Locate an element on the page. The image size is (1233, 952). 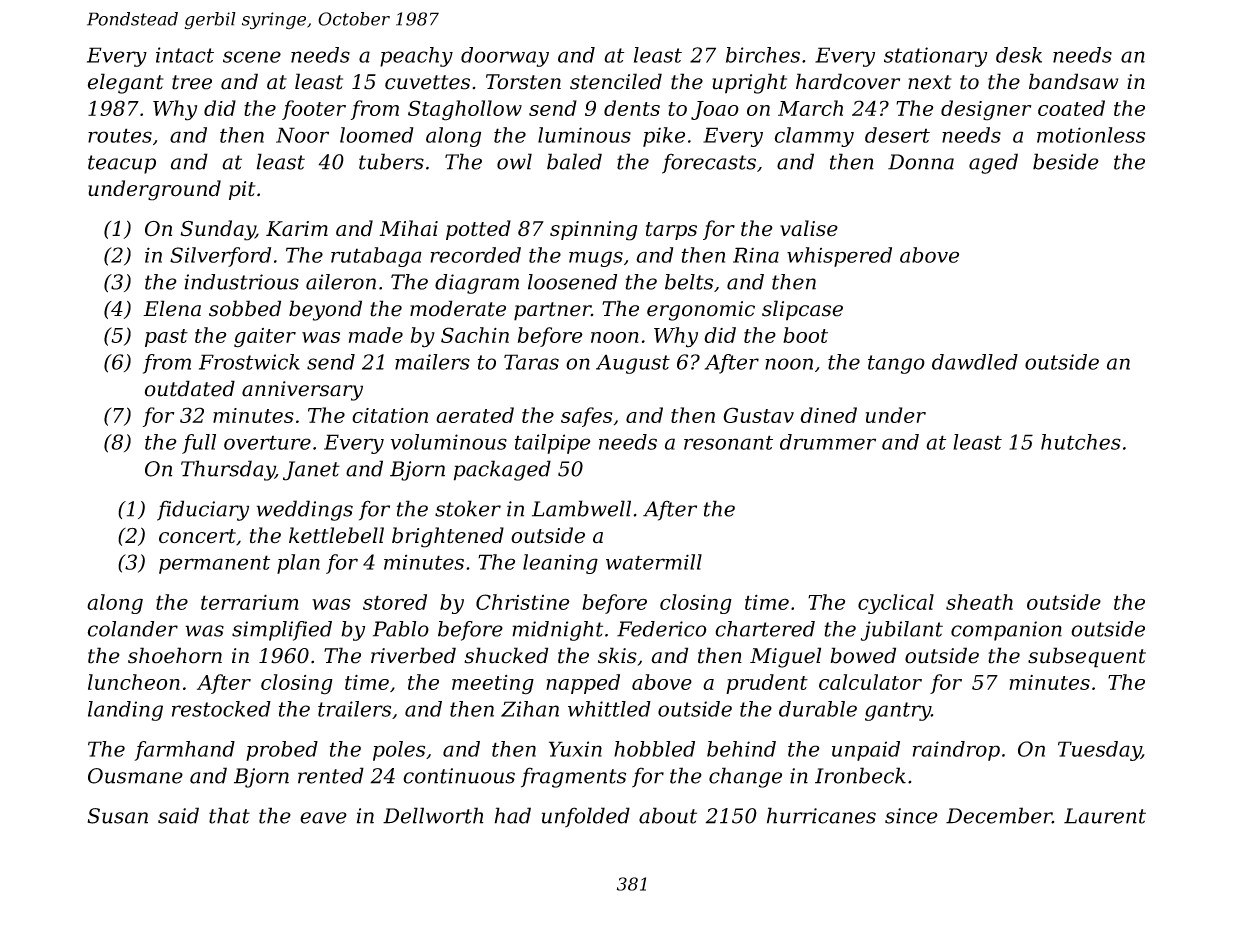
Noor is located at coordinates (302, 135).
